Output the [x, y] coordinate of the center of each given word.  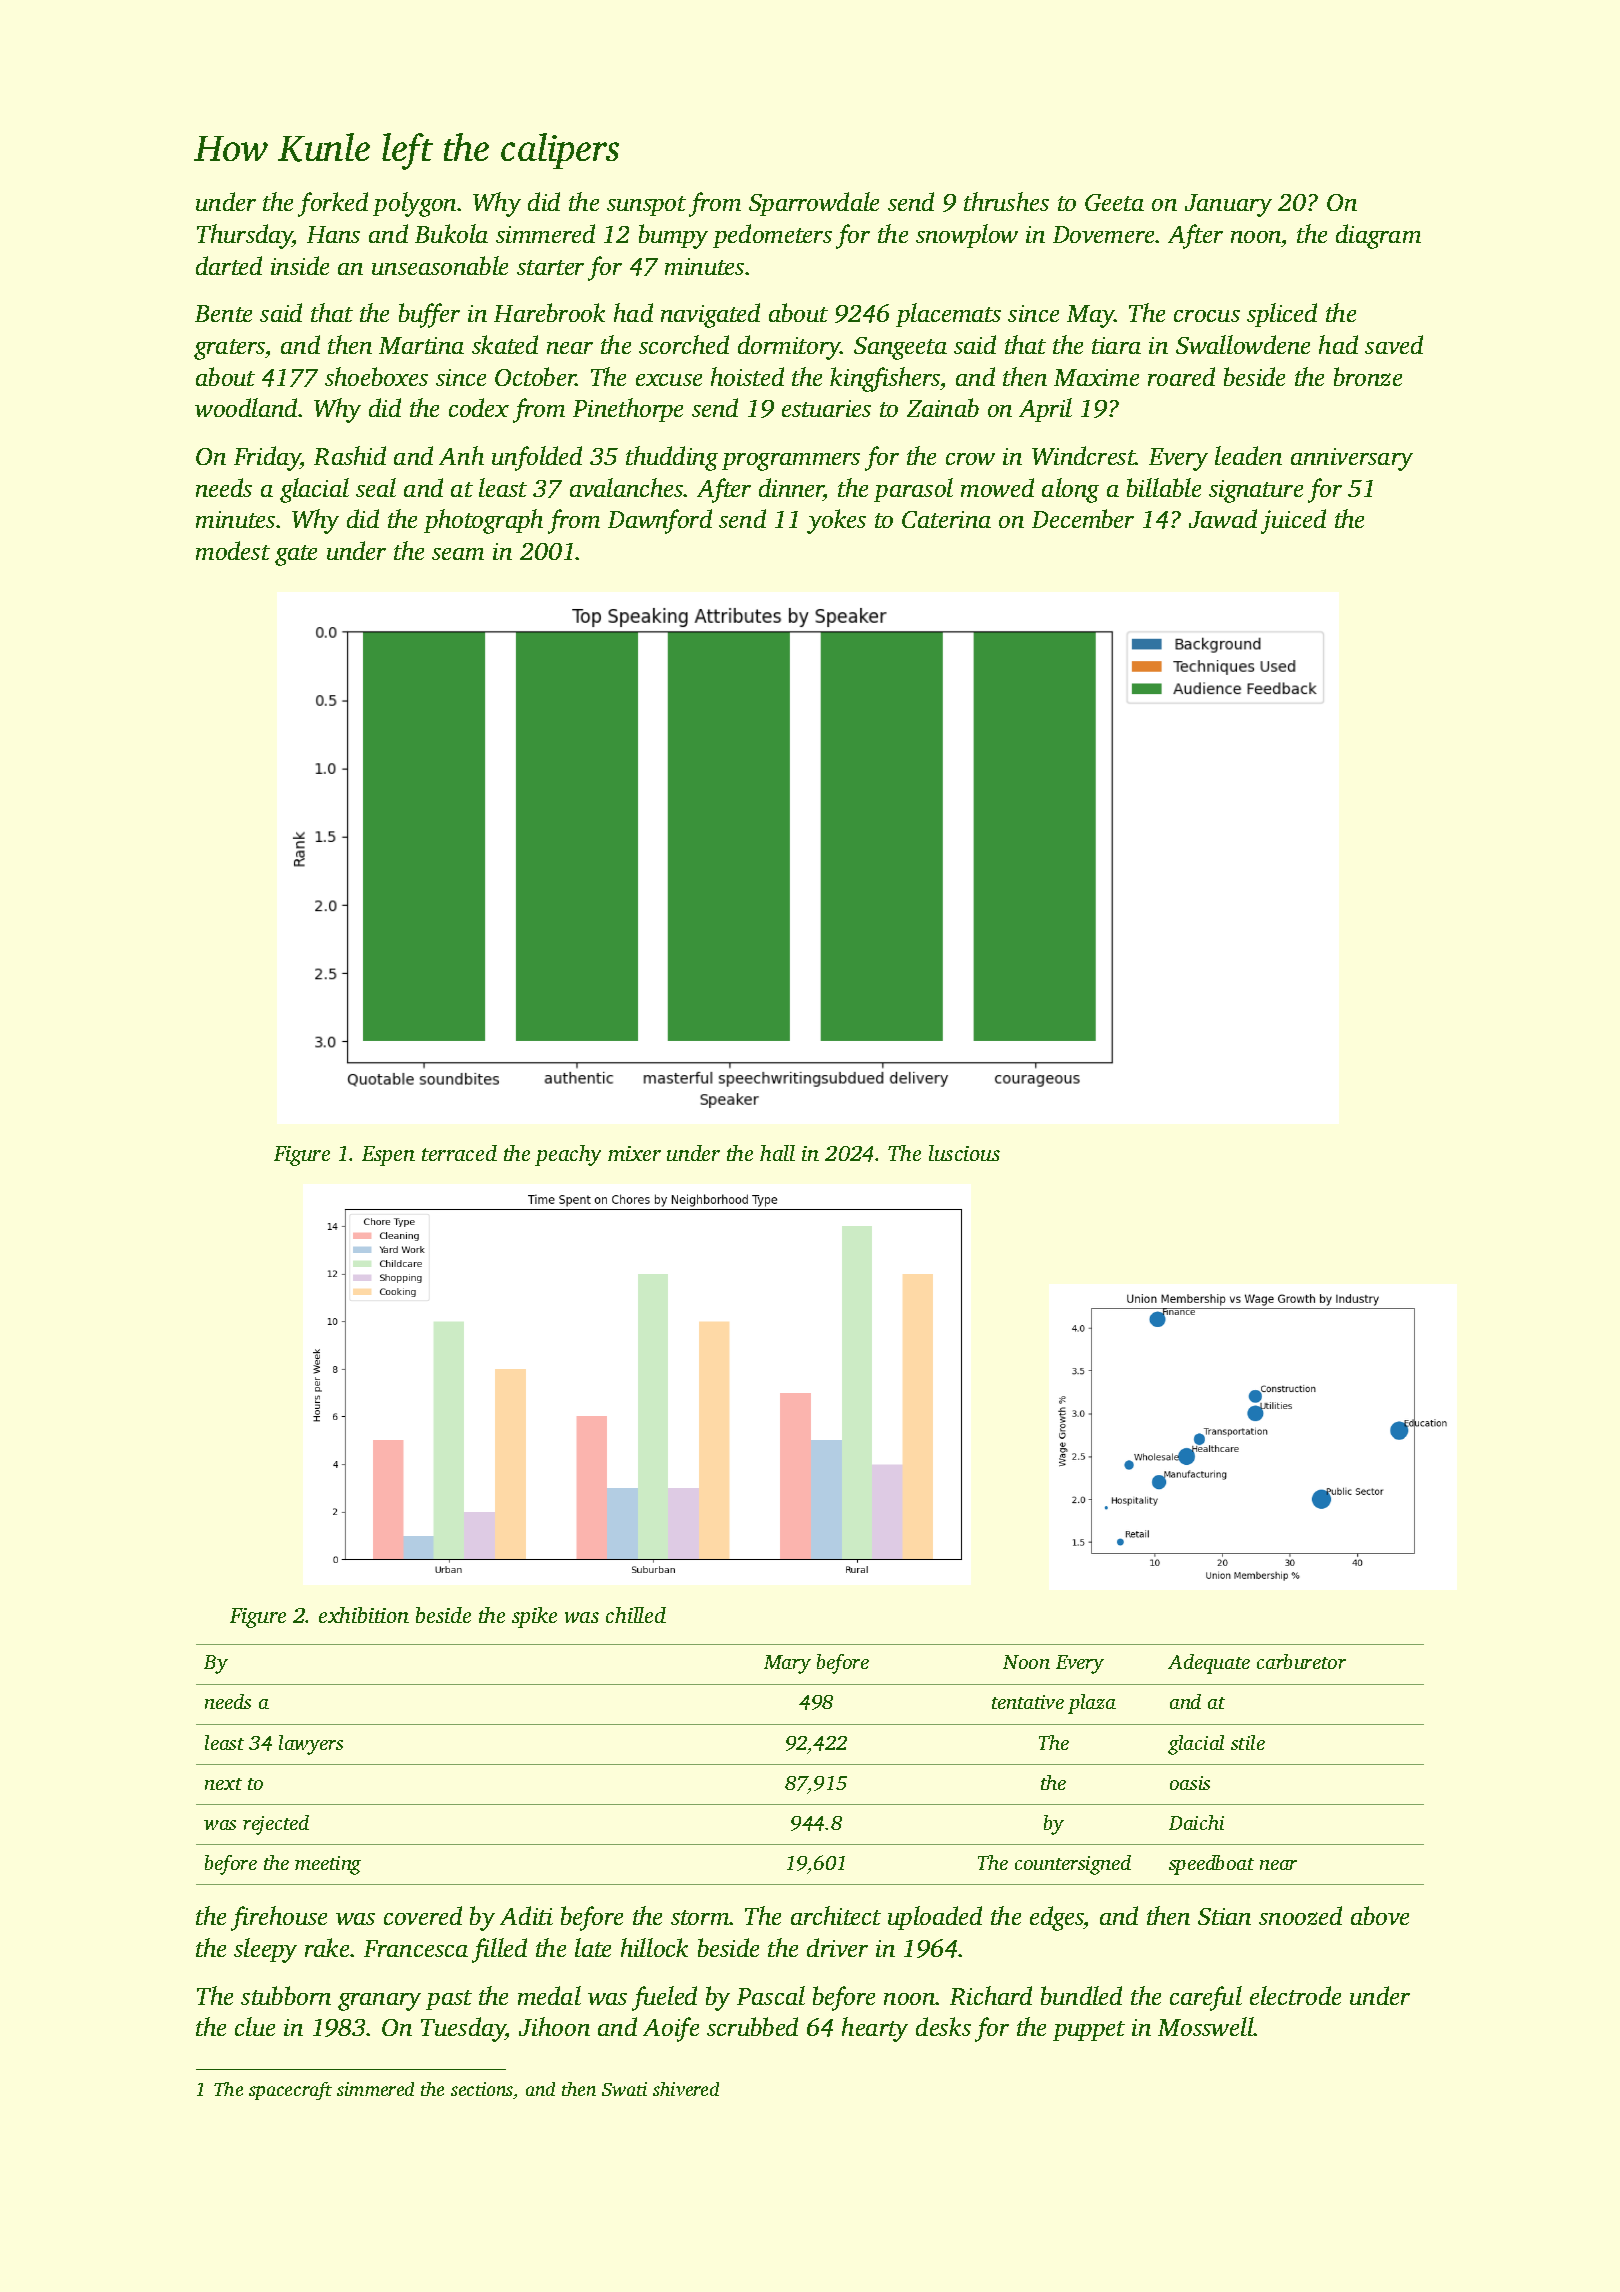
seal [376, 487]
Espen [388, 1156]
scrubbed [752, 2026]
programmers [791, 462]
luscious [964, 1153]
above [1380, 1915]
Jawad [1223, 518]
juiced [1293, 521]
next [223, 1784]
